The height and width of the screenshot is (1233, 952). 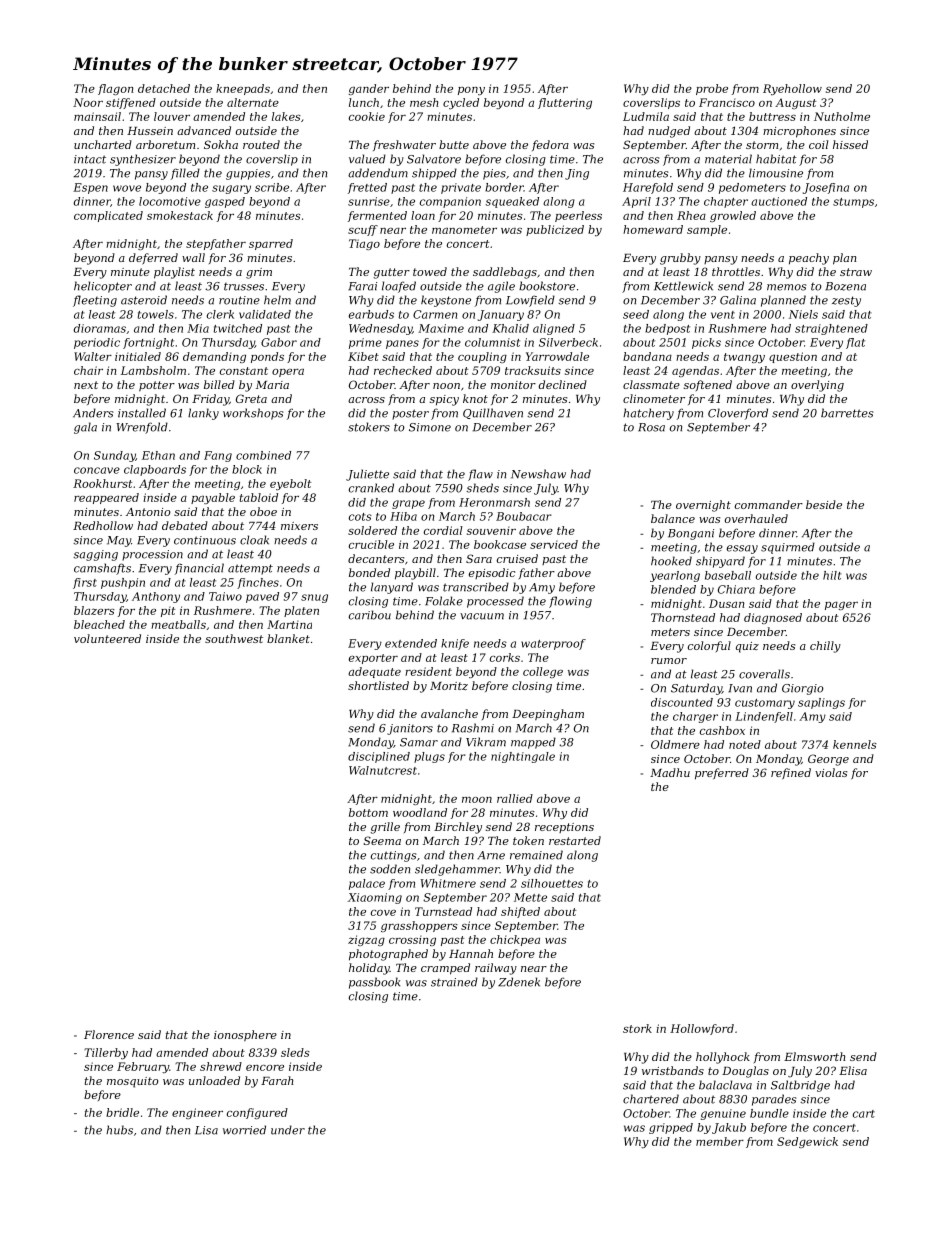 What do you see at coordinates (410, 414) in the screenshot?
I see `poster` at bounding box center [410, 414].
